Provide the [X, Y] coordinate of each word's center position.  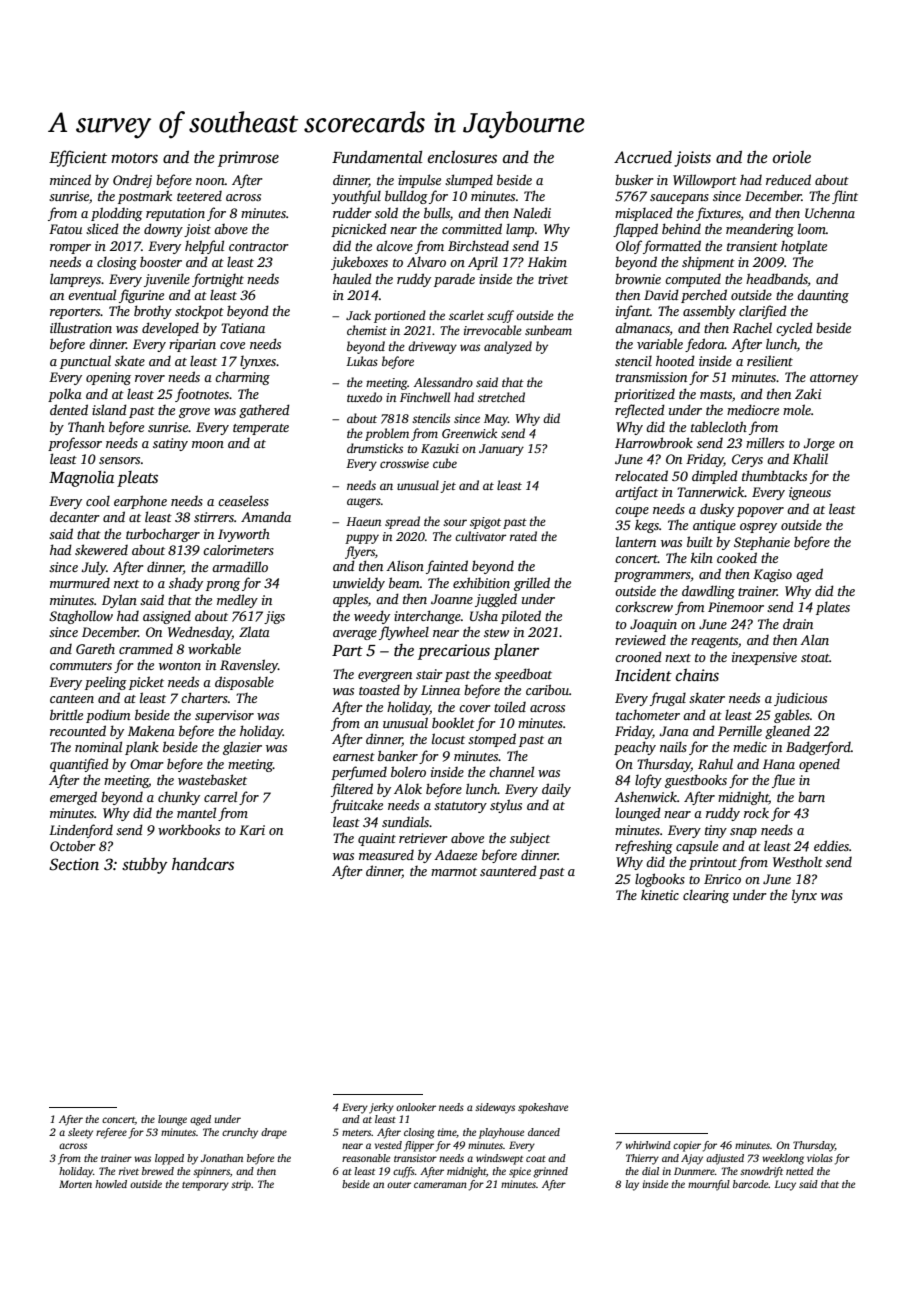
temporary [205, 1186]
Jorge [819, 444]
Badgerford [818, 748]
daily [556, 790]
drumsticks [375, 448]
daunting [823, 296]
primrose [248, 159]
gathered [264, 411]
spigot [485, 523]
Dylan [119, 601]
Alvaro [426, 262]
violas [820, 1158]
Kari [252, 830]
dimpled [715, 477]
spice [520, 1172]
